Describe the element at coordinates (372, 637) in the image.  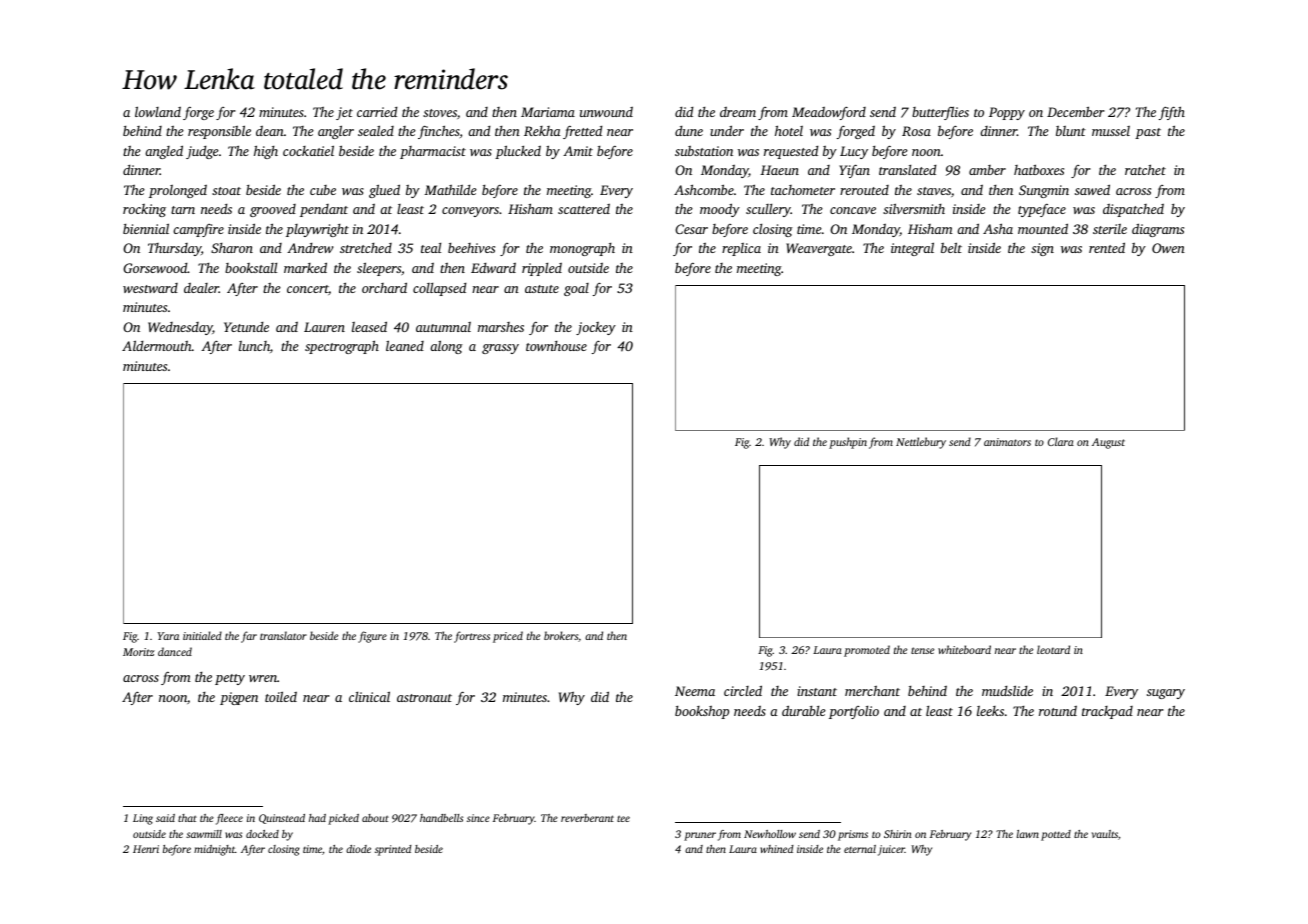
I see `figure` at that location.
